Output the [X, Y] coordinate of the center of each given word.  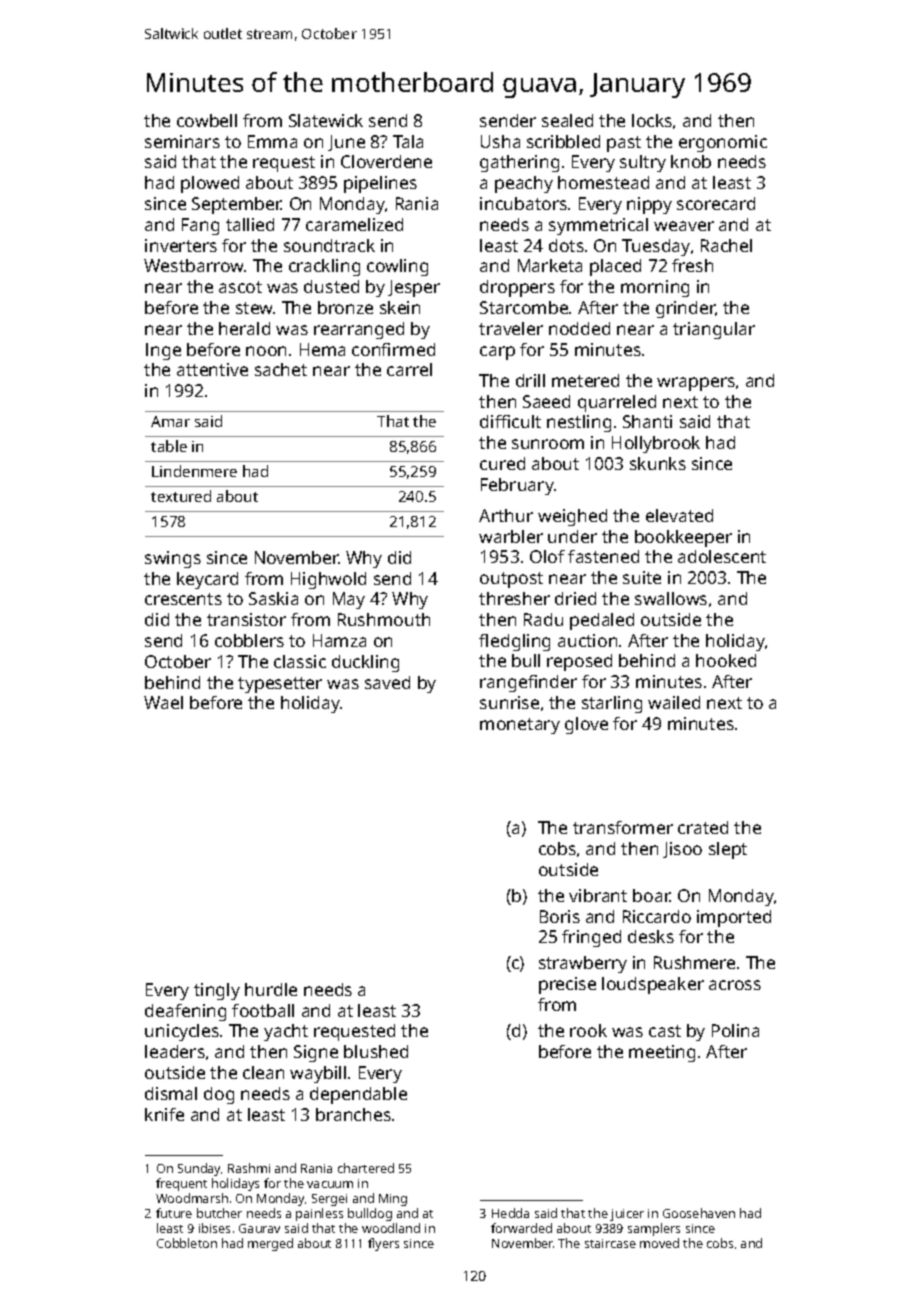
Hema [322, 349]
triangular [714, 330]
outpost [511, 580]
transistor [246, 619]
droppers [517, 288]
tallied [250, 224]
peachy [524, 184]
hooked [726, 660]
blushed [376, 1051]
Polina [735, 1030]
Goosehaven [699, 1213]
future [174, 1213]
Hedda [510, 1213]
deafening [185, 1012]
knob [691, 161]
